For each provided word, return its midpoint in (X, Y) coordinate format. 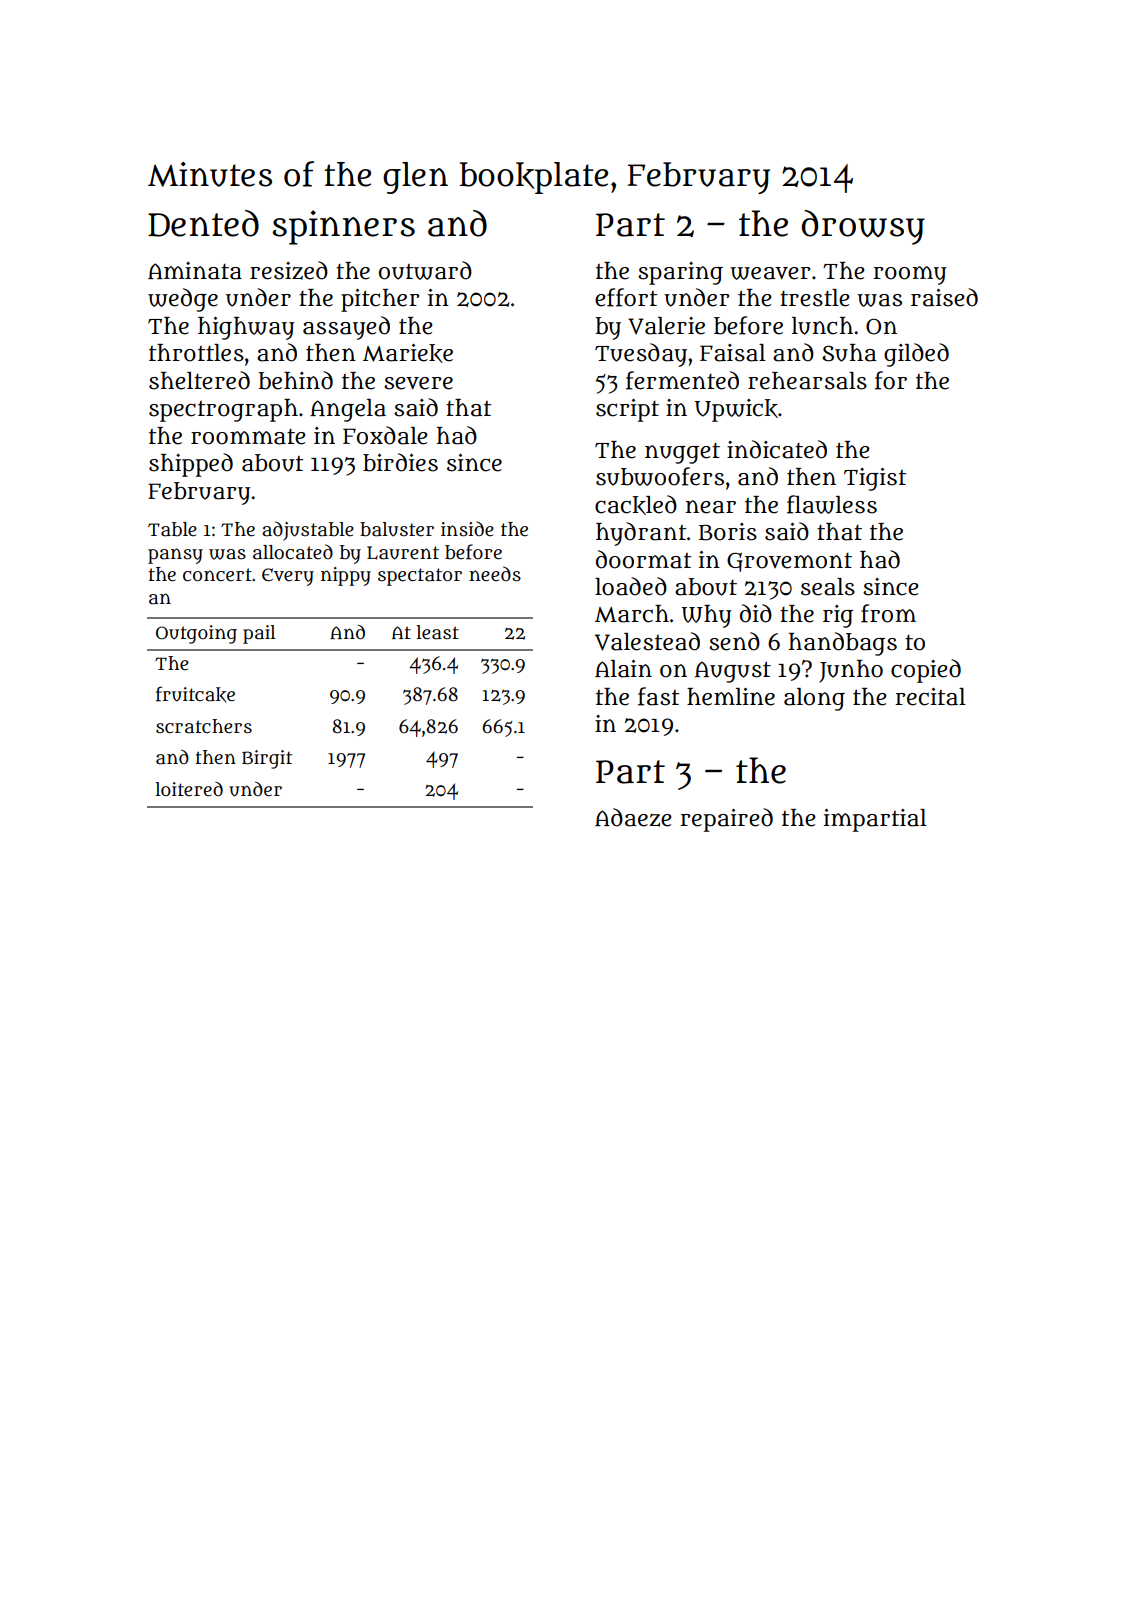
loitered (189, 789)
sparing (680, 273)
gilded (916, 355)
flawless (832, 504)
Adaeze (633, 817)
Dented (203, 223)
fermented (682, 380)
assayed (346, 328)
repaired (726, 820)
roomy (909, 275)
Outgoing (196, 634)
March (632, 614)
